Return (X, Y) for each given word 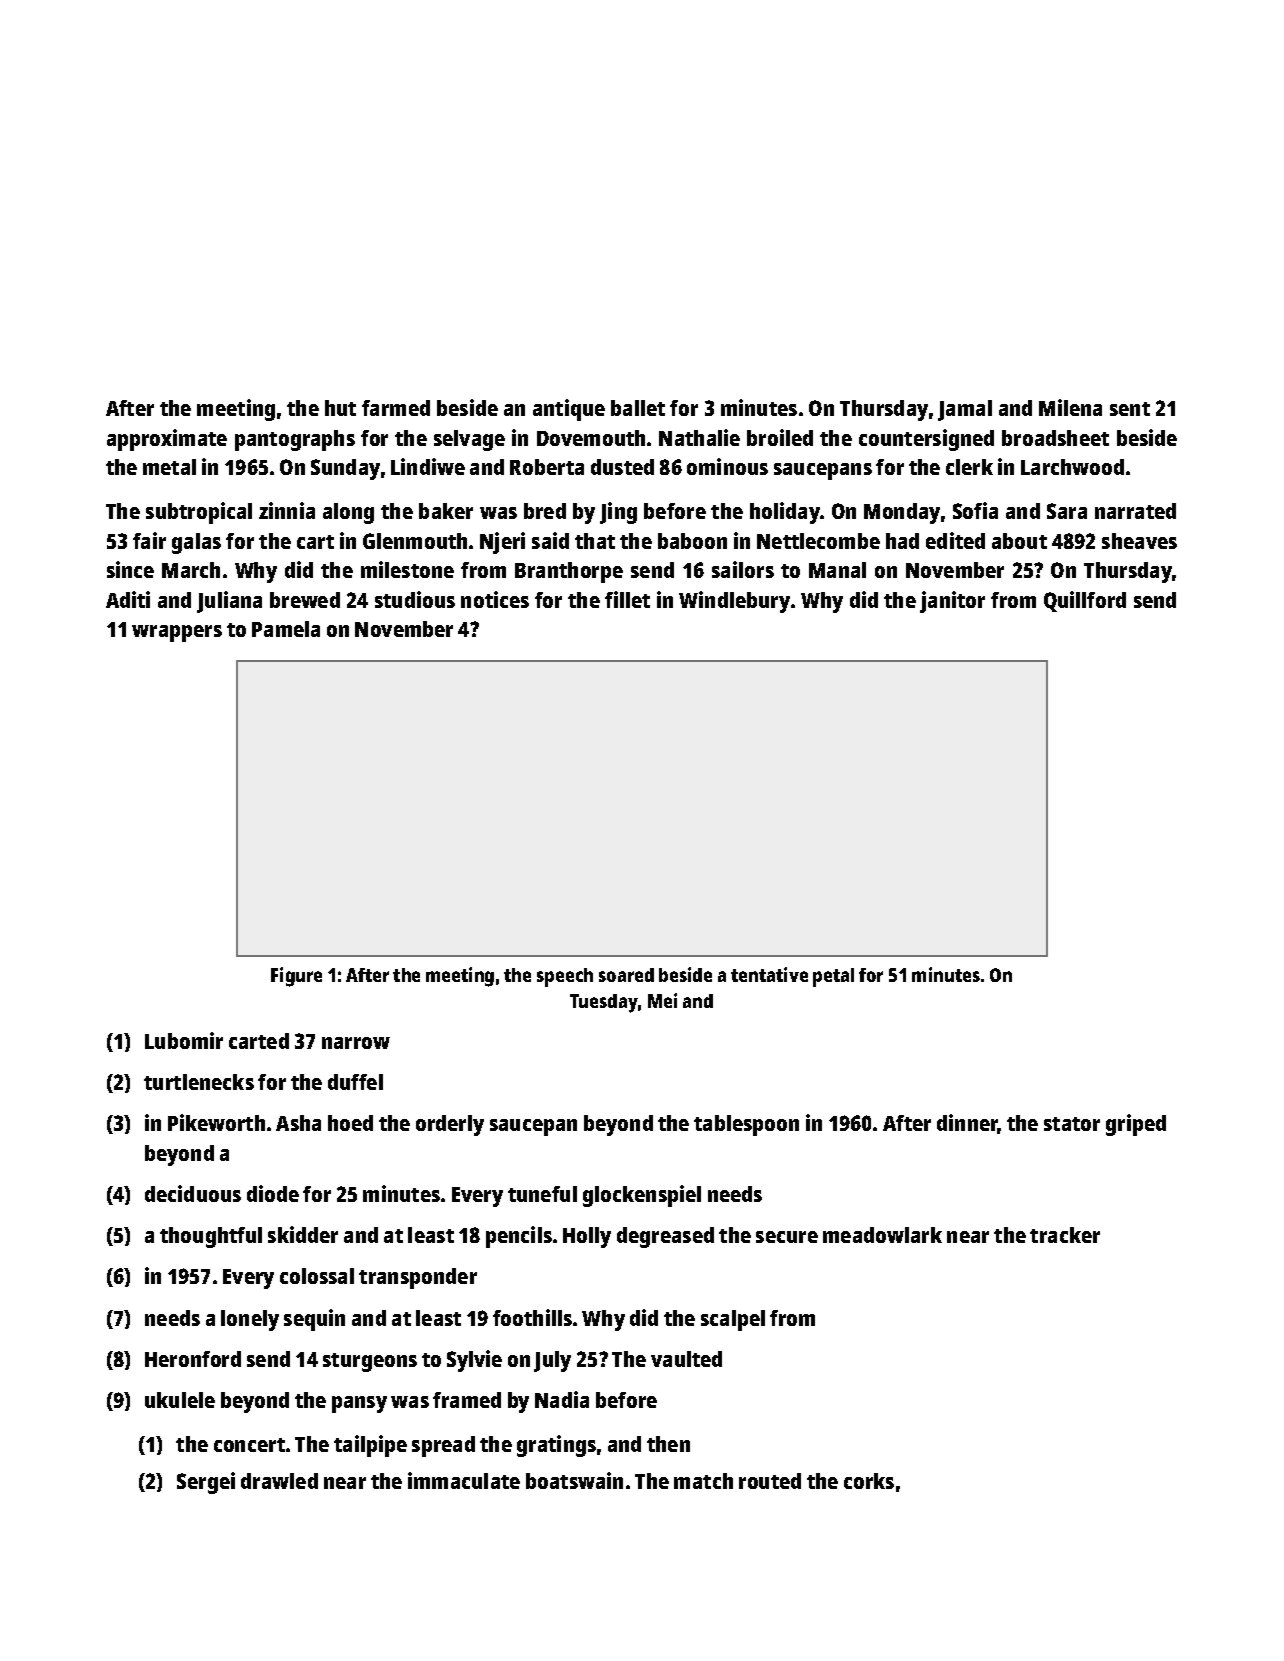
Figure (296, 977)
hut (340, 408)
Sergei (206, 1483)
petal (833, 977)
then (668, 1444)
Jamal (965, 410)
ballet (638, 408)
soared (626, 975)
